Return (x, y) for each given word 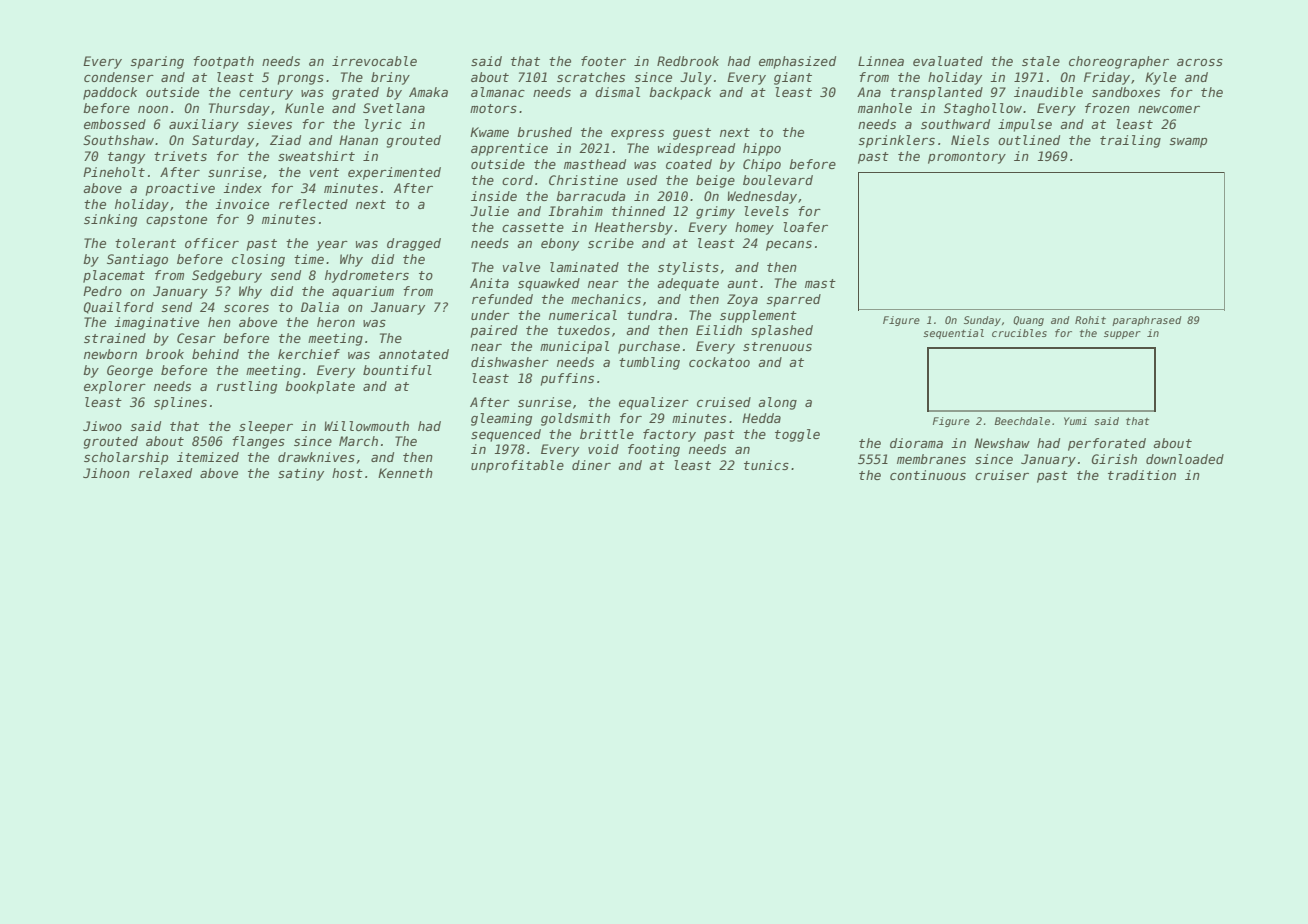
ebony (560, 244)
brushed (544, 132)
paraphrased (1147, 321)
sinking (110, 220)
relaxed (165, 473)
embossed (115, 124)
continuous (928, 475)
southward (955, 124)
